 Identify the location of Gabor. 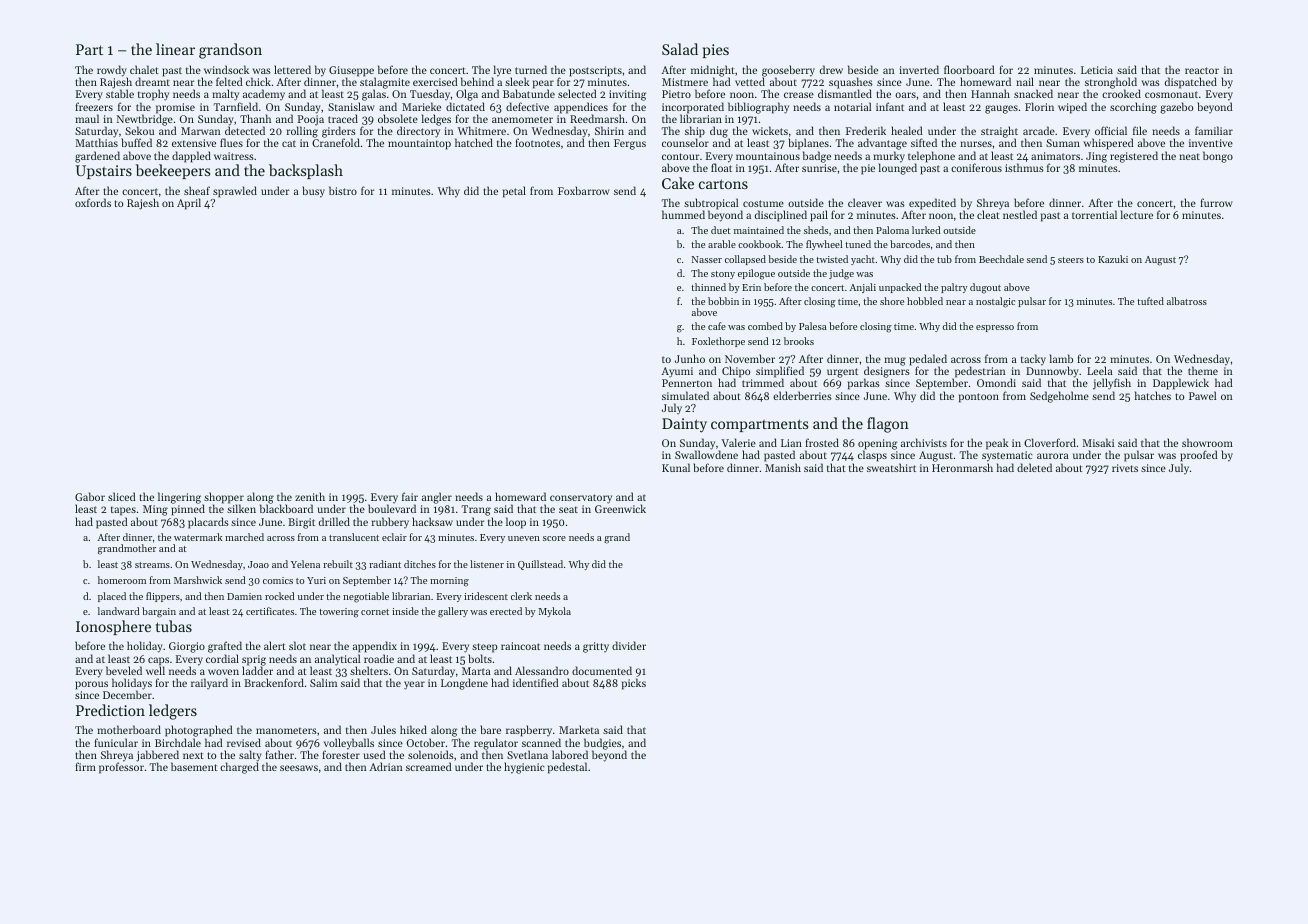
(90, 496).
